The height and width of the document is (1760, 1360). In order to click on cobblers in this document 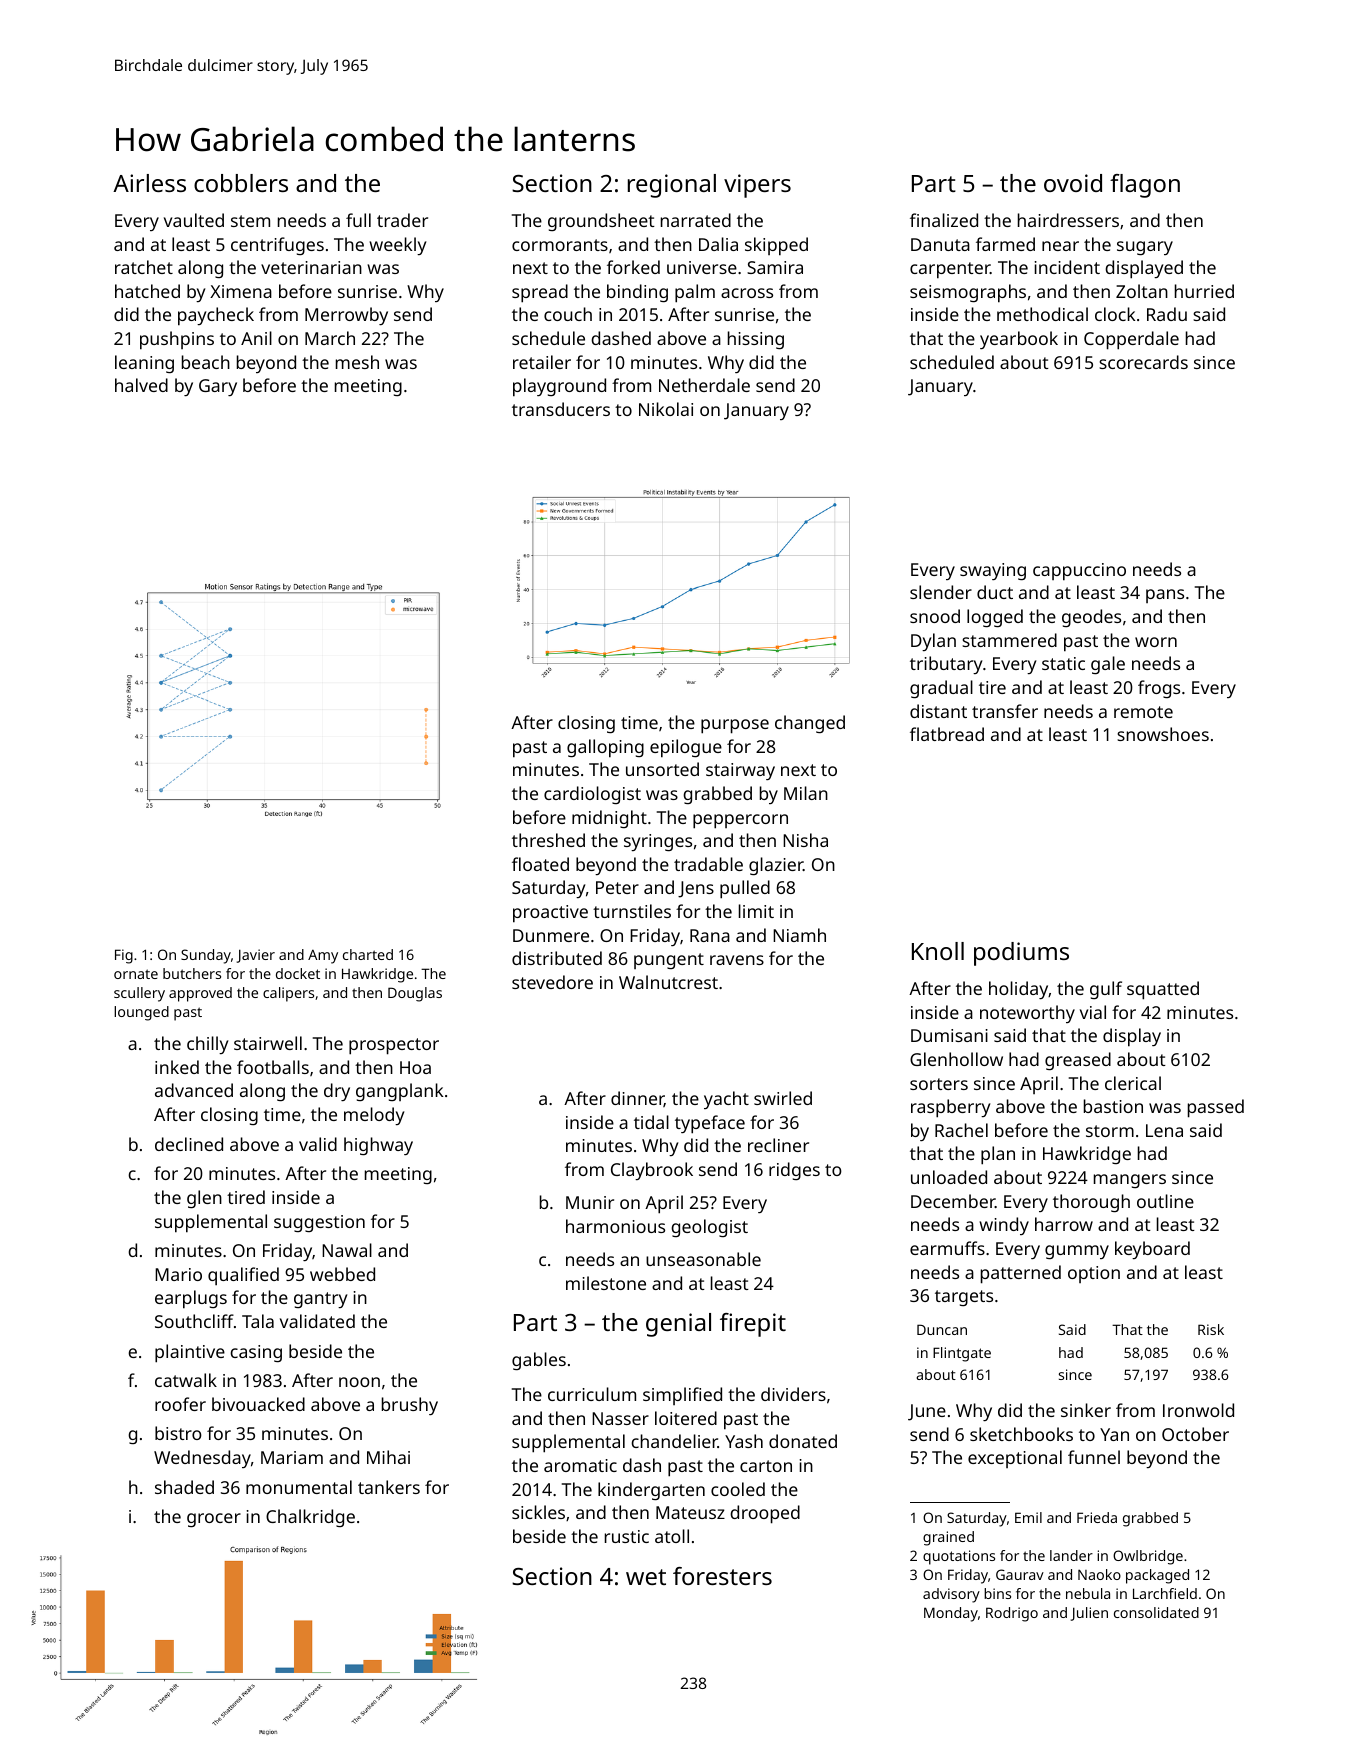, I will do `click(241, 183)`.
